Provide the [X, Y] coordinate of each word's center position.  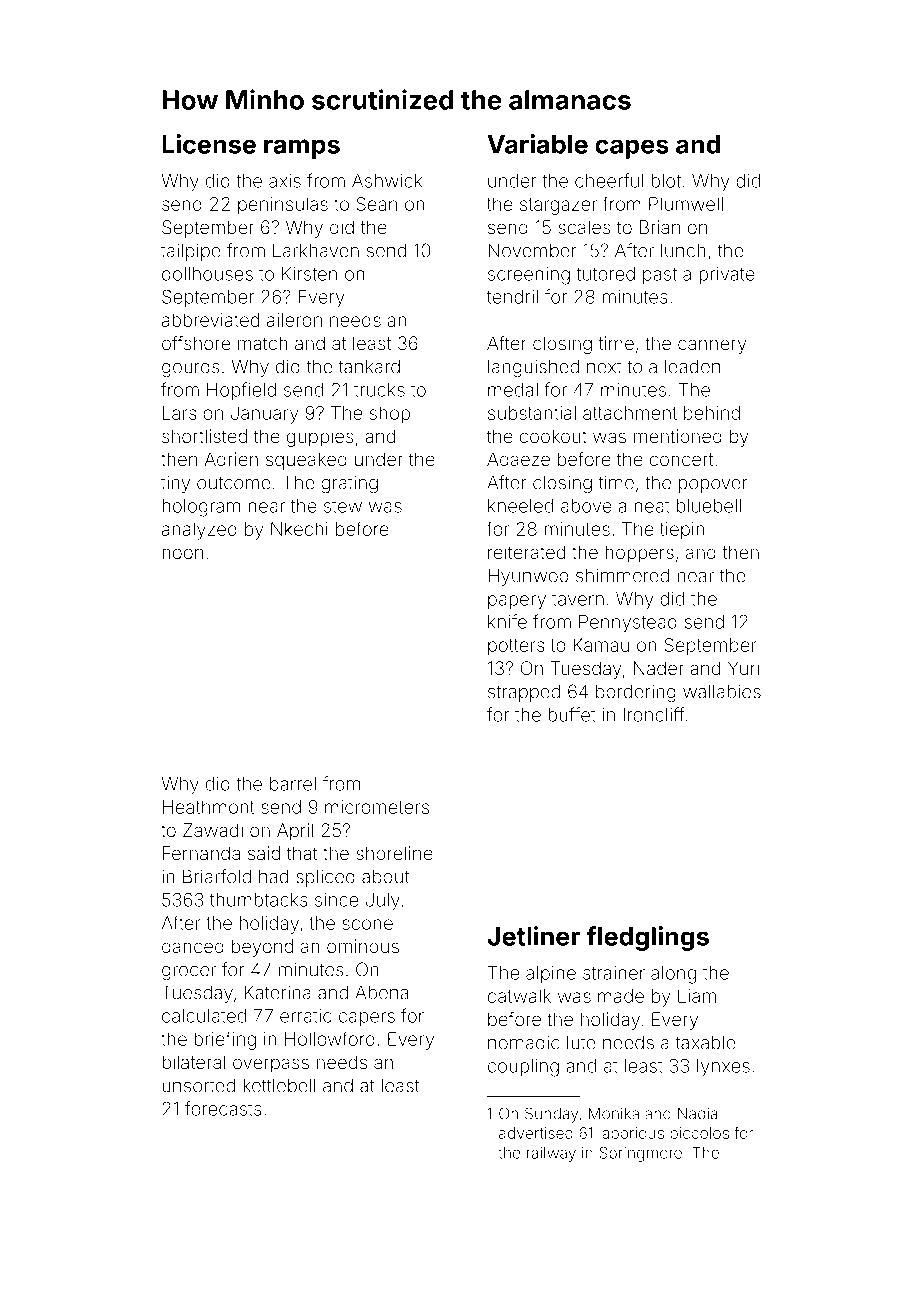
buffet [572, 714]
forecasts [223, 1108]
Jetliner [533, 936]
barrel [293, 784]
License [209, 144]
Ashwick [387, 181]
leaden [692, 366]
